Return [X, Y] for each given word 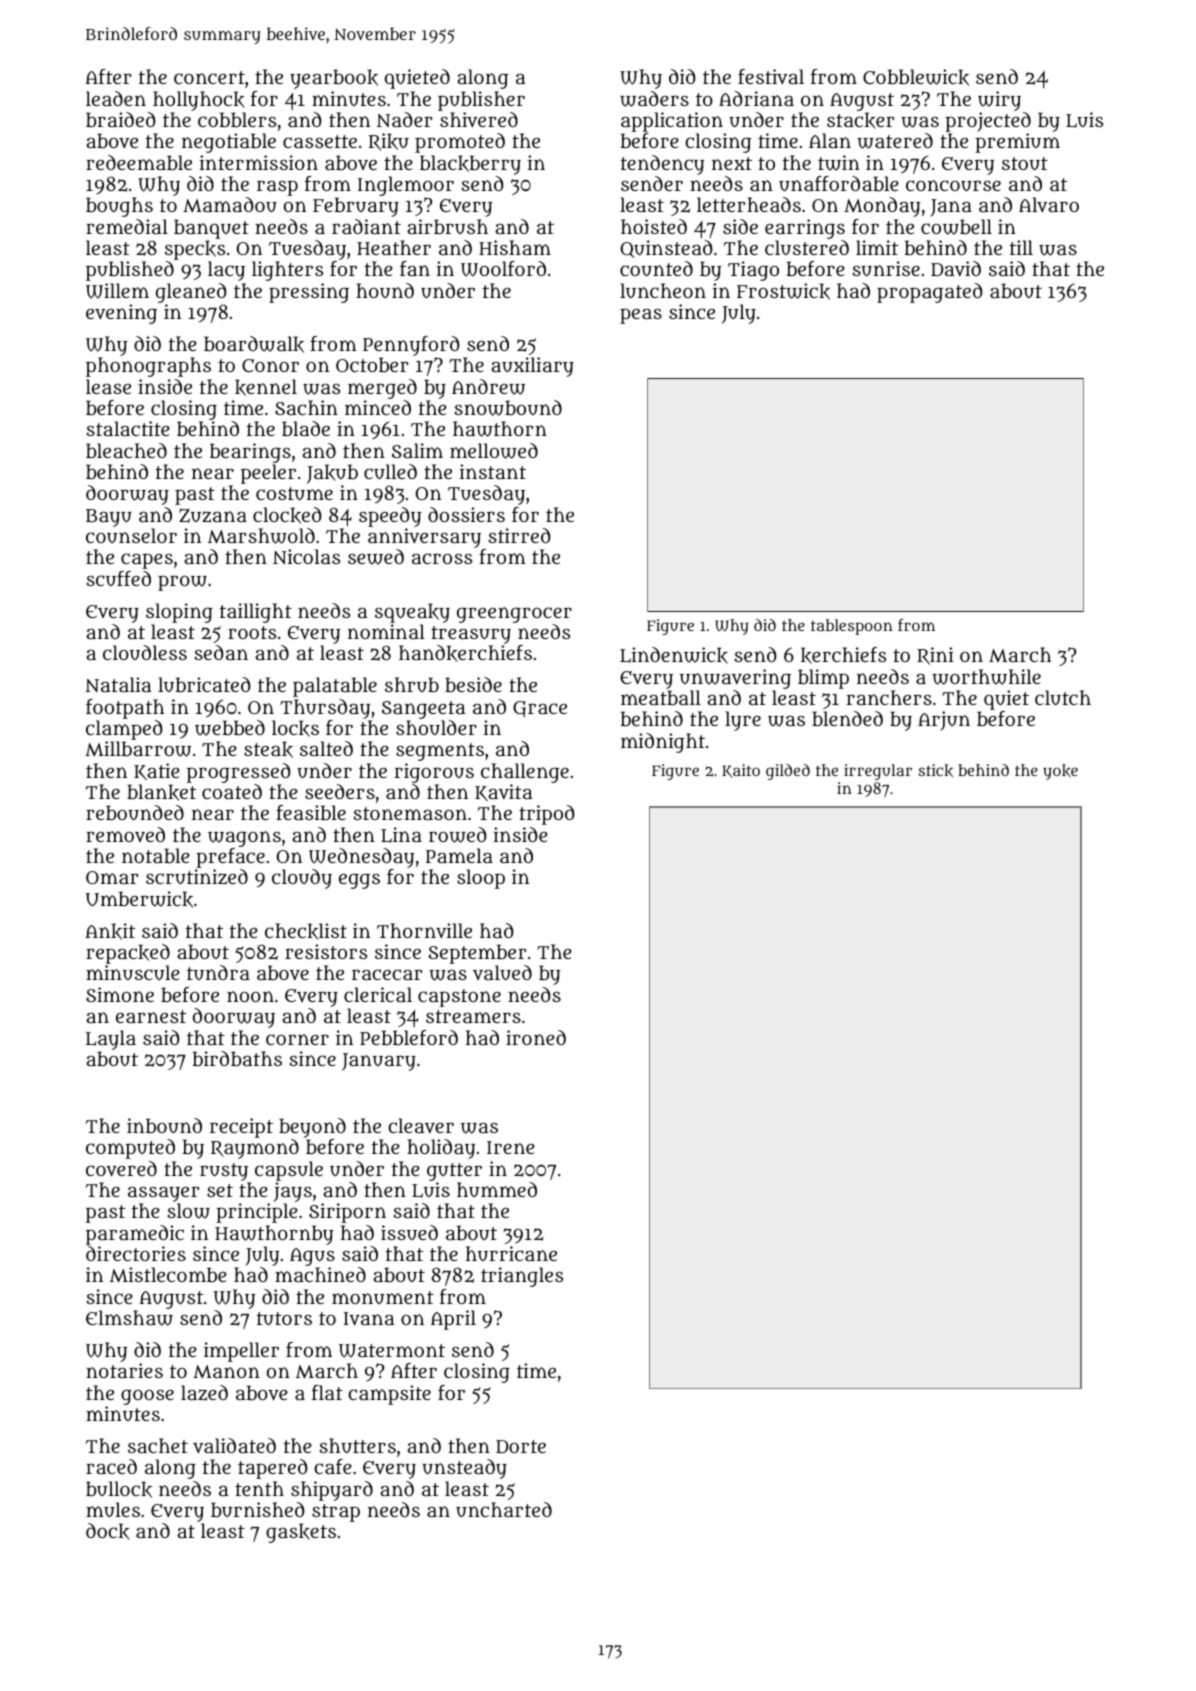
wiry [999, 101]
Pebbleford [409, 1037]
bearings [250, 453]
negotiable [229, 143]
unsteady [464, 1469]
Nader [405, 119]
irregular [878, 772]
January [379, 1062]
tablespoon [852, 627]
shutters [358, 1446]
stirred [520, 535]
